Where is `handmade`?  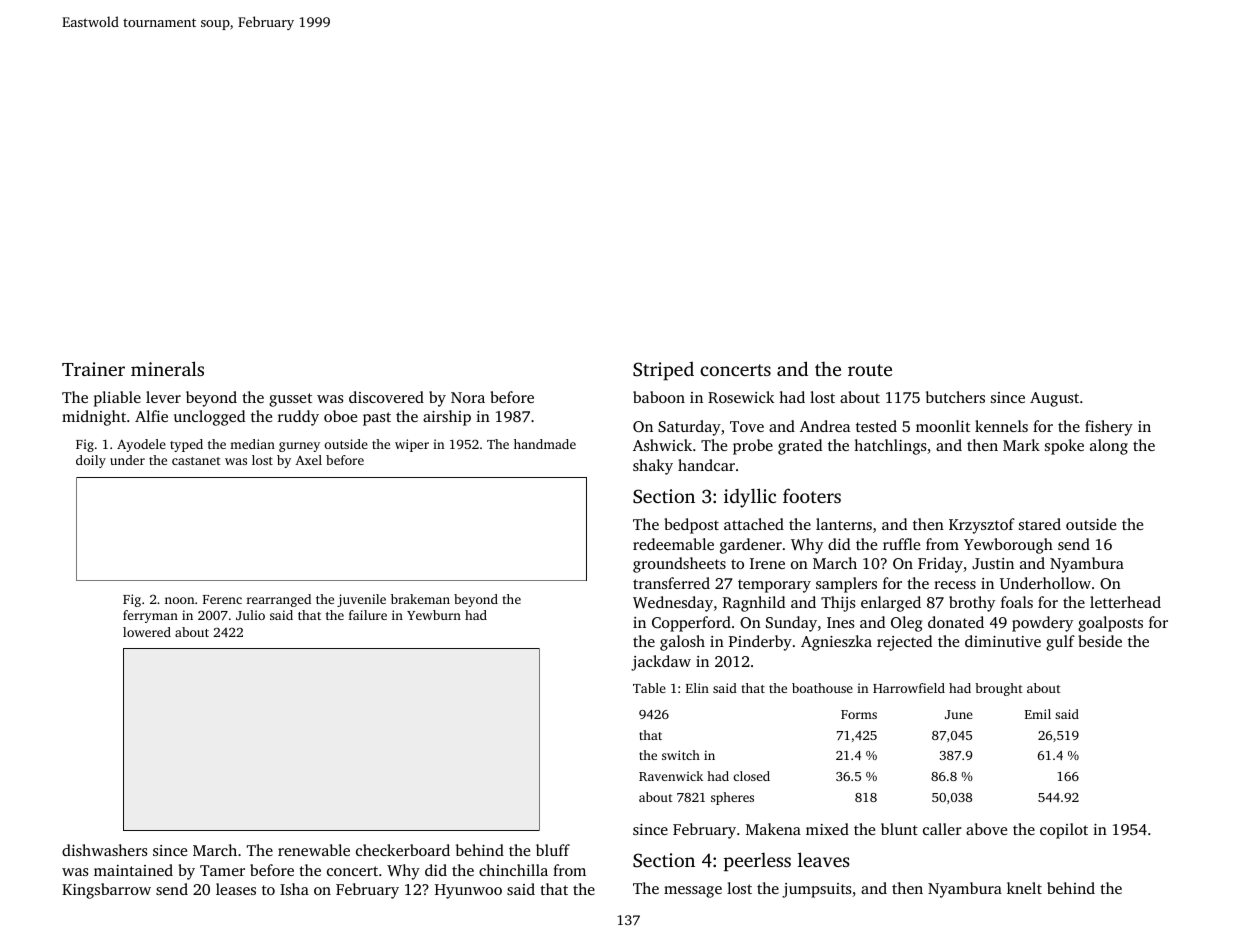 handmade is located at coordinates (545, 444).
